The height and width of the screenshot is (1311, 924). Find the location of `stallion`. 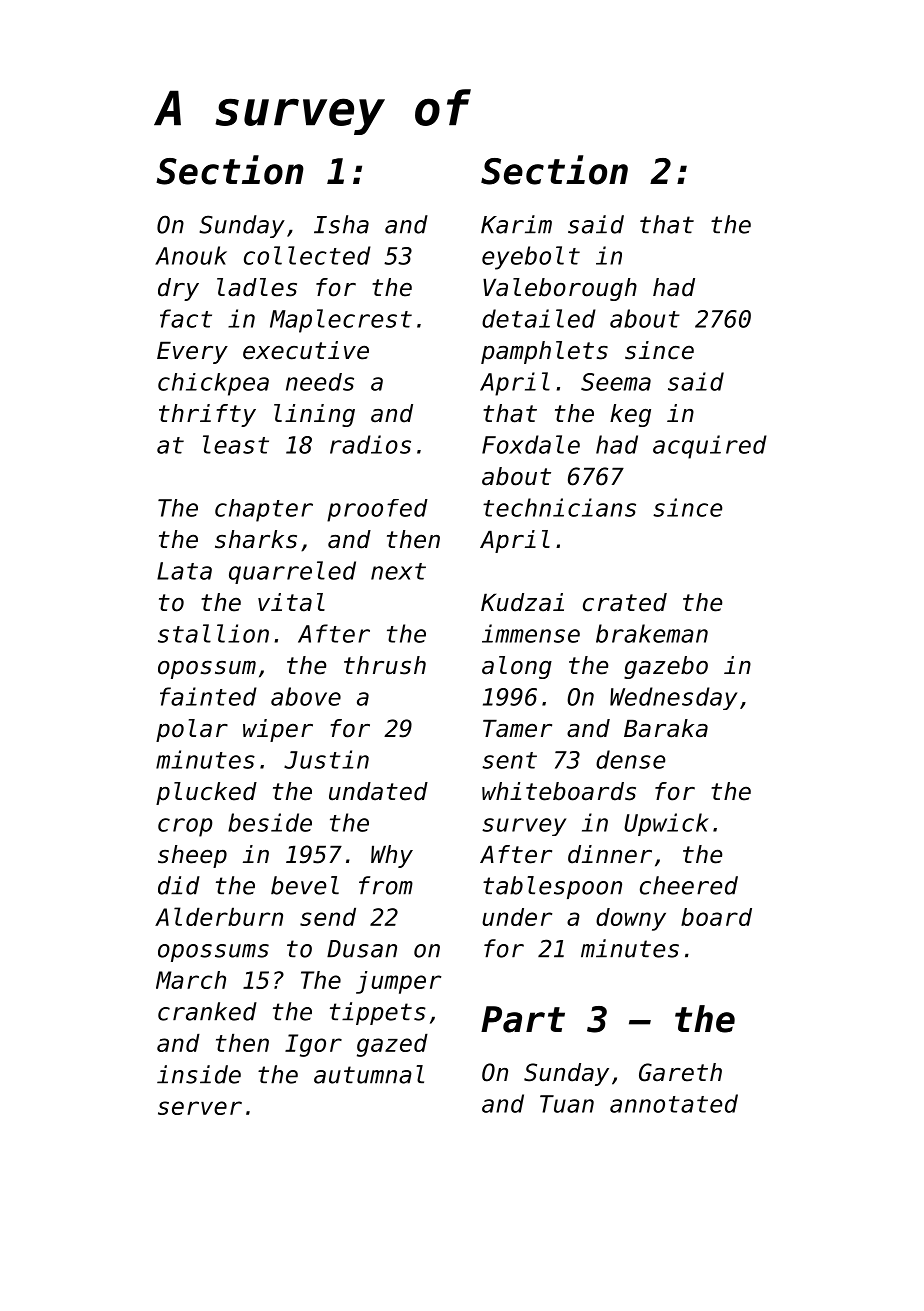

stallion is located at coordinates (213, 633).
